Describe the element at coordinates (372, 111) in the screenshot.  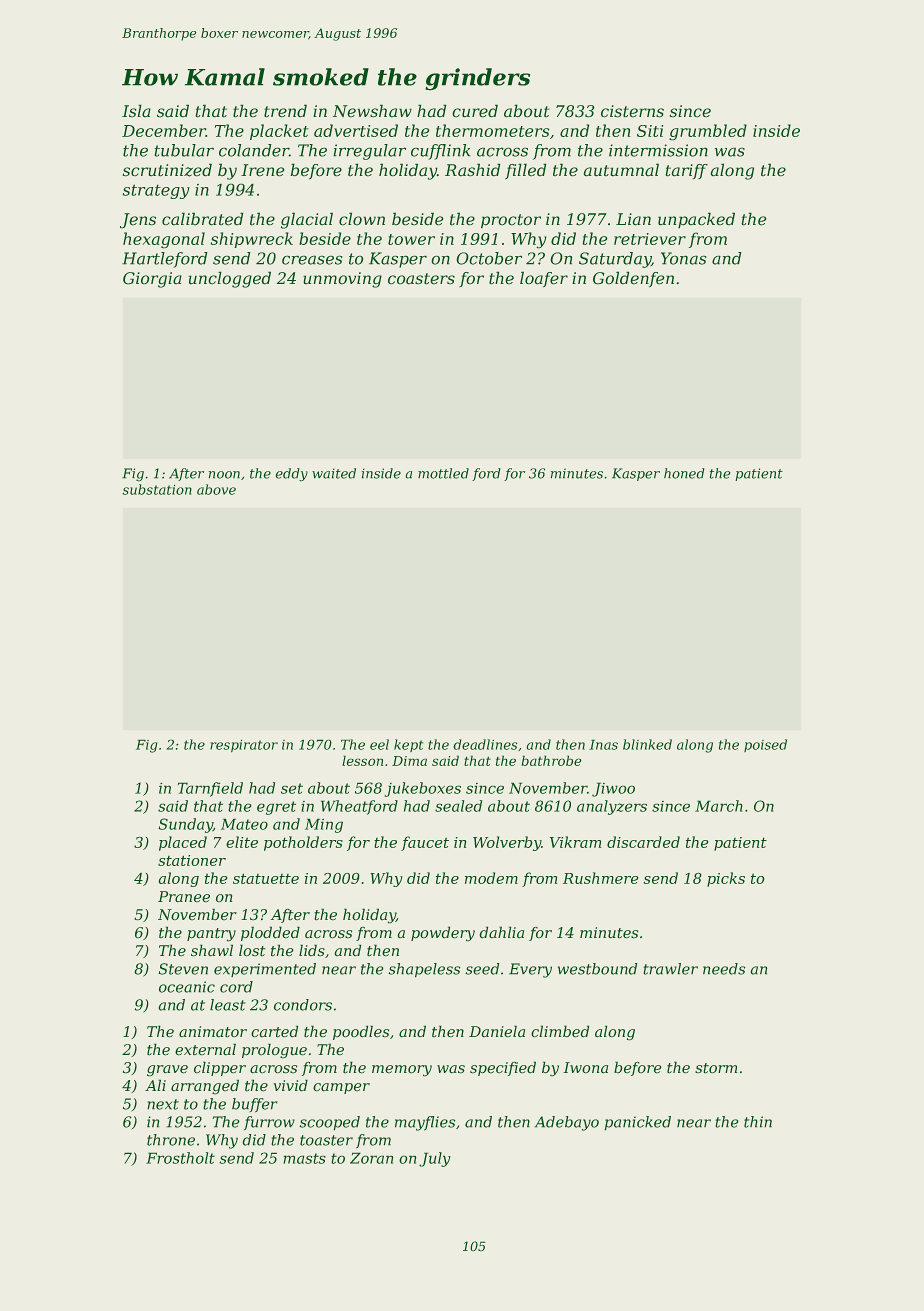
I see `Newshaw` at that location.
